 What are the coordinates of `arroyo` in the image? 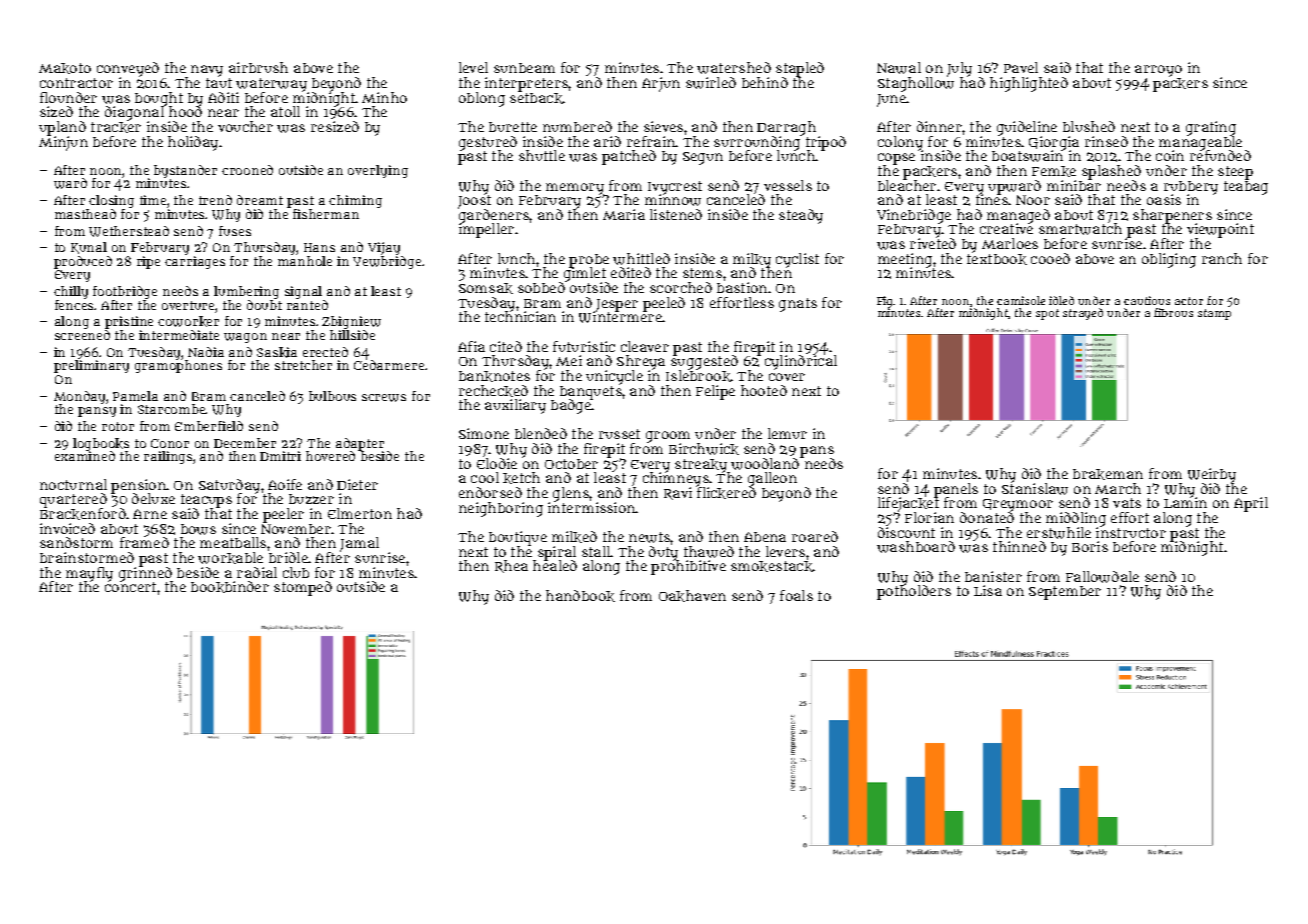 It's located at (1158, 71).
